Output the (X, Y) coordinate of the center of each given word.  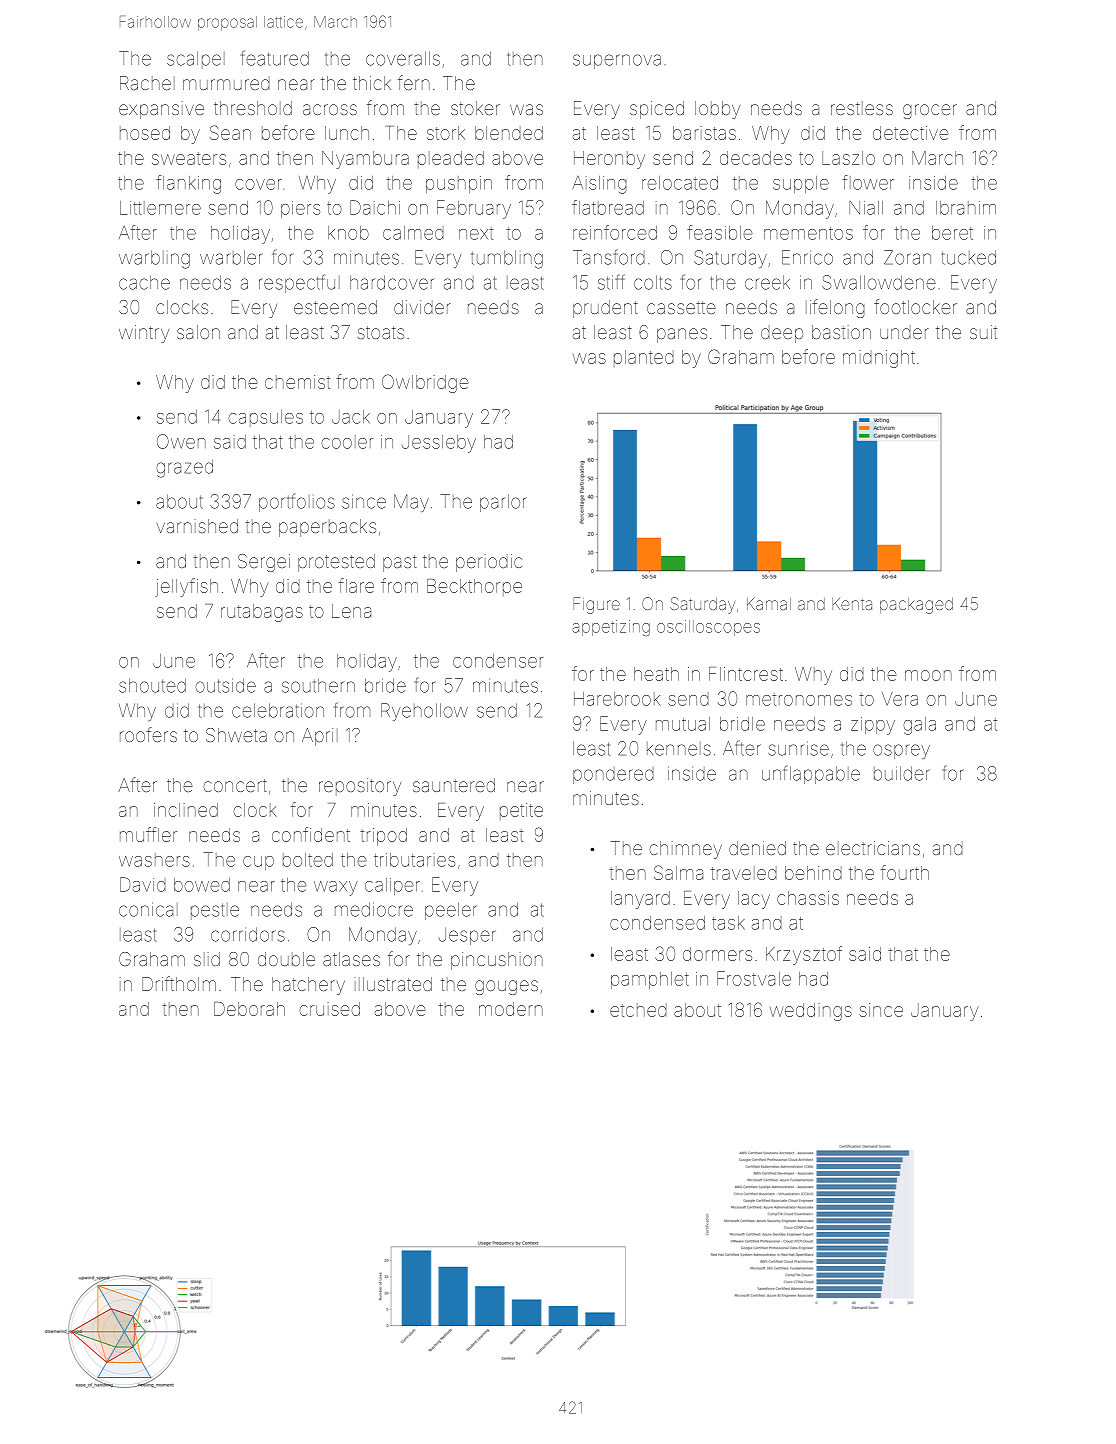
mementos (808, 233)
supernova (617, 61)
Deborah (249, 1009)
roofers (148, 734)
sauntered (454, 785)
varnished (197, 526)
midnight (879, 359)
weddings (811, 1012)
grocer (930, 111)
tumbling (507, 259)
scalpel (196, 60)
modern (511, 1009)
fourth (905, 872)
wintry (144, 334)
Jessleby (439, 444)
